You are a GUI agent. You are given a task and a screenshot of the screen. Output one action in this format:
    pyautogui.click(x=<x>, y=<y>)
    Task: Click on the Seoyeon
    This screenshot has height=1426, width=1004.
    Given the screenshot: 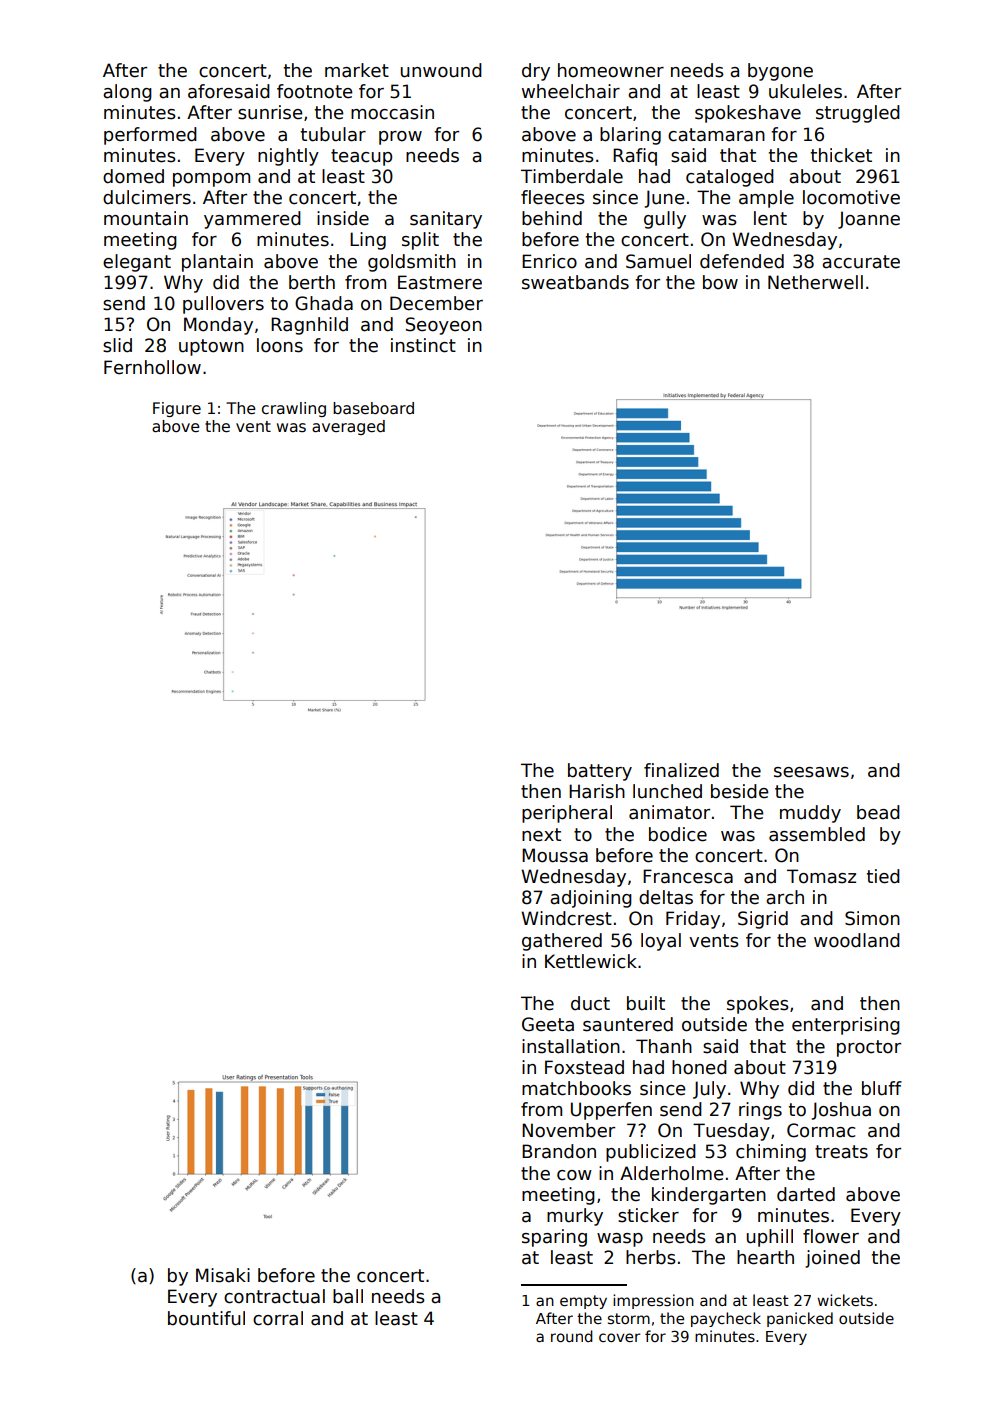 What is the action you would take?
    pyautogui.click(x=444, y=326)
